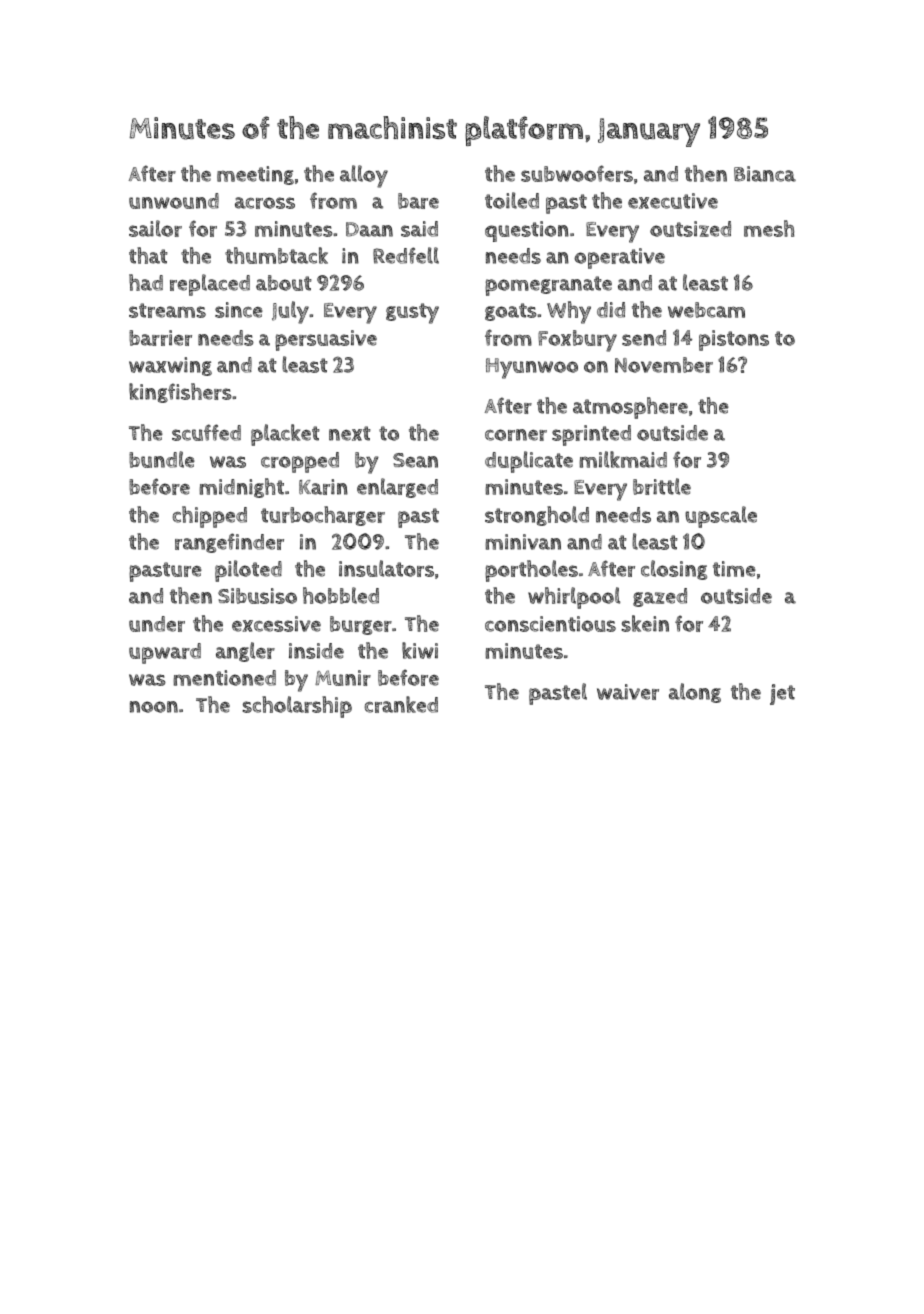 This screenshot has height=1314, width=924. I want to click on operative, so click(619, 258).
